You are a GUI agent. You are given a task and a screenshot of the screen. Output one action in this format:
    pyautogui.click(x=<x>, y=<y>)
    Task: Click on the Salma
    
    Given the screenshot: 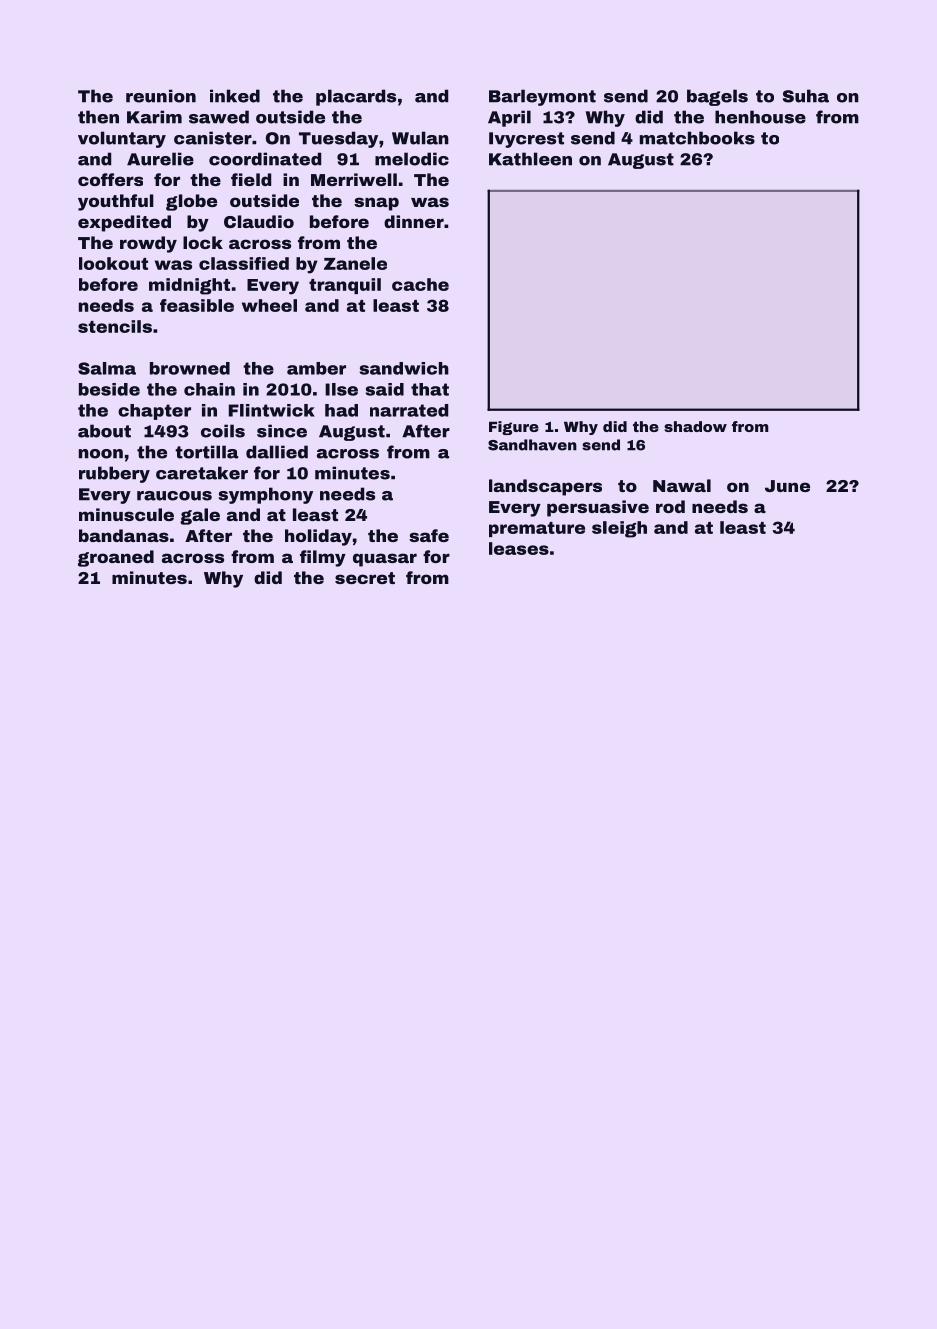 What is the action you would take?
    pyautogui.click(x=107, y=368)
